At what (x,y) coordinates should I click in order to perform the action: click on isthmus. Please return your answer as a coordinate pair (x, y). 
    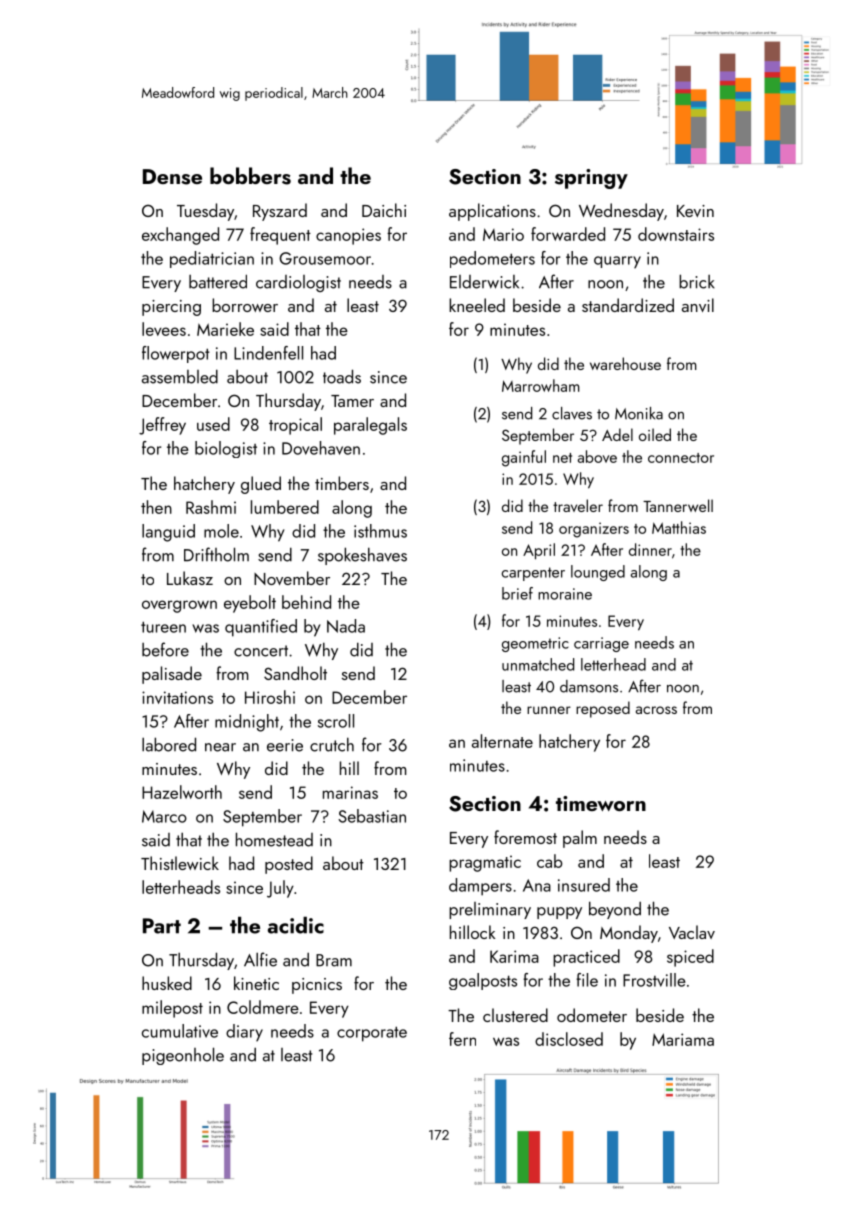
    Looking at the image, I should click on (380, 531).
